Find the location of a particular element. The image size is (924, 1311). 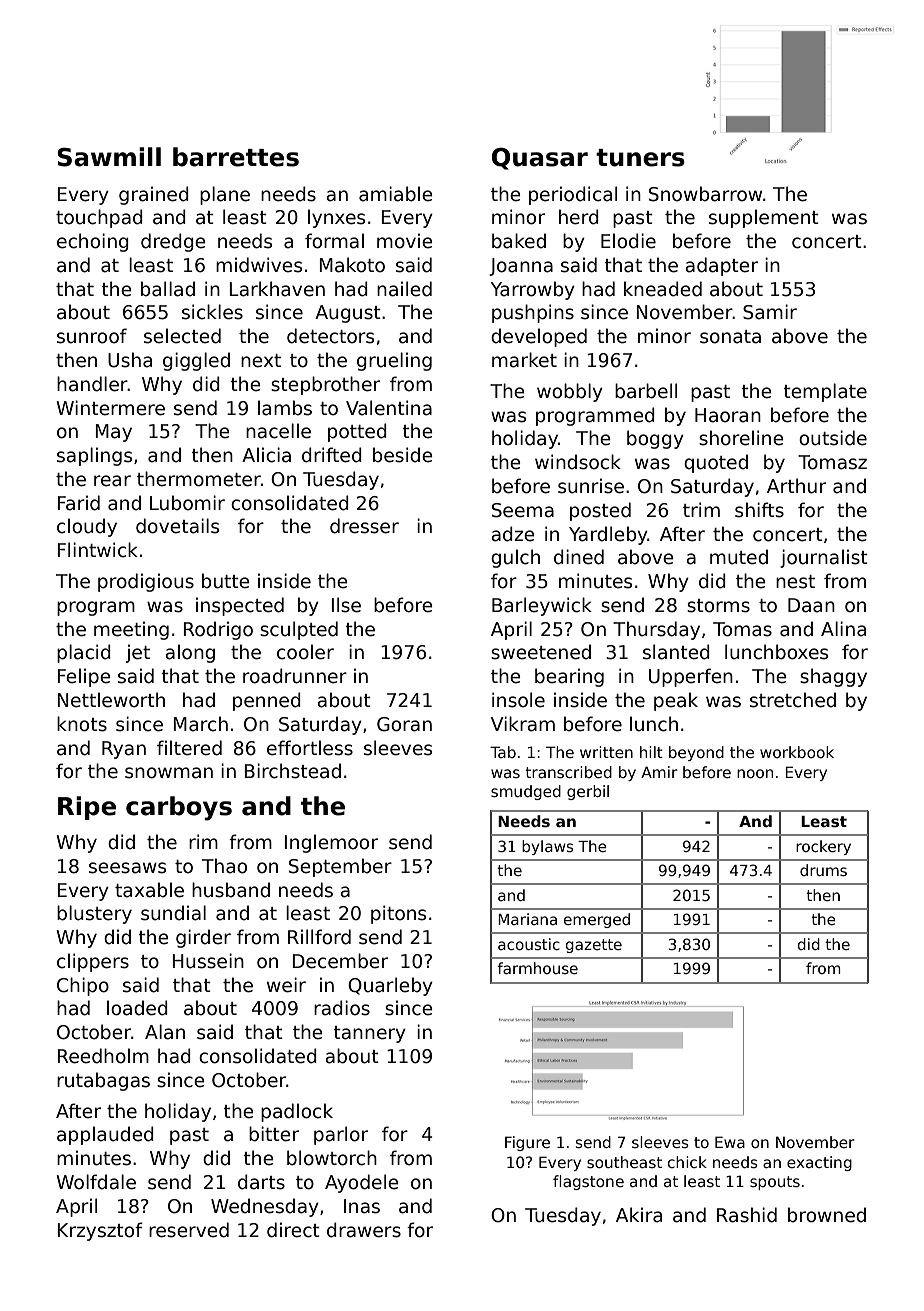

Larkhaven is located at coordinates (277, 289).
